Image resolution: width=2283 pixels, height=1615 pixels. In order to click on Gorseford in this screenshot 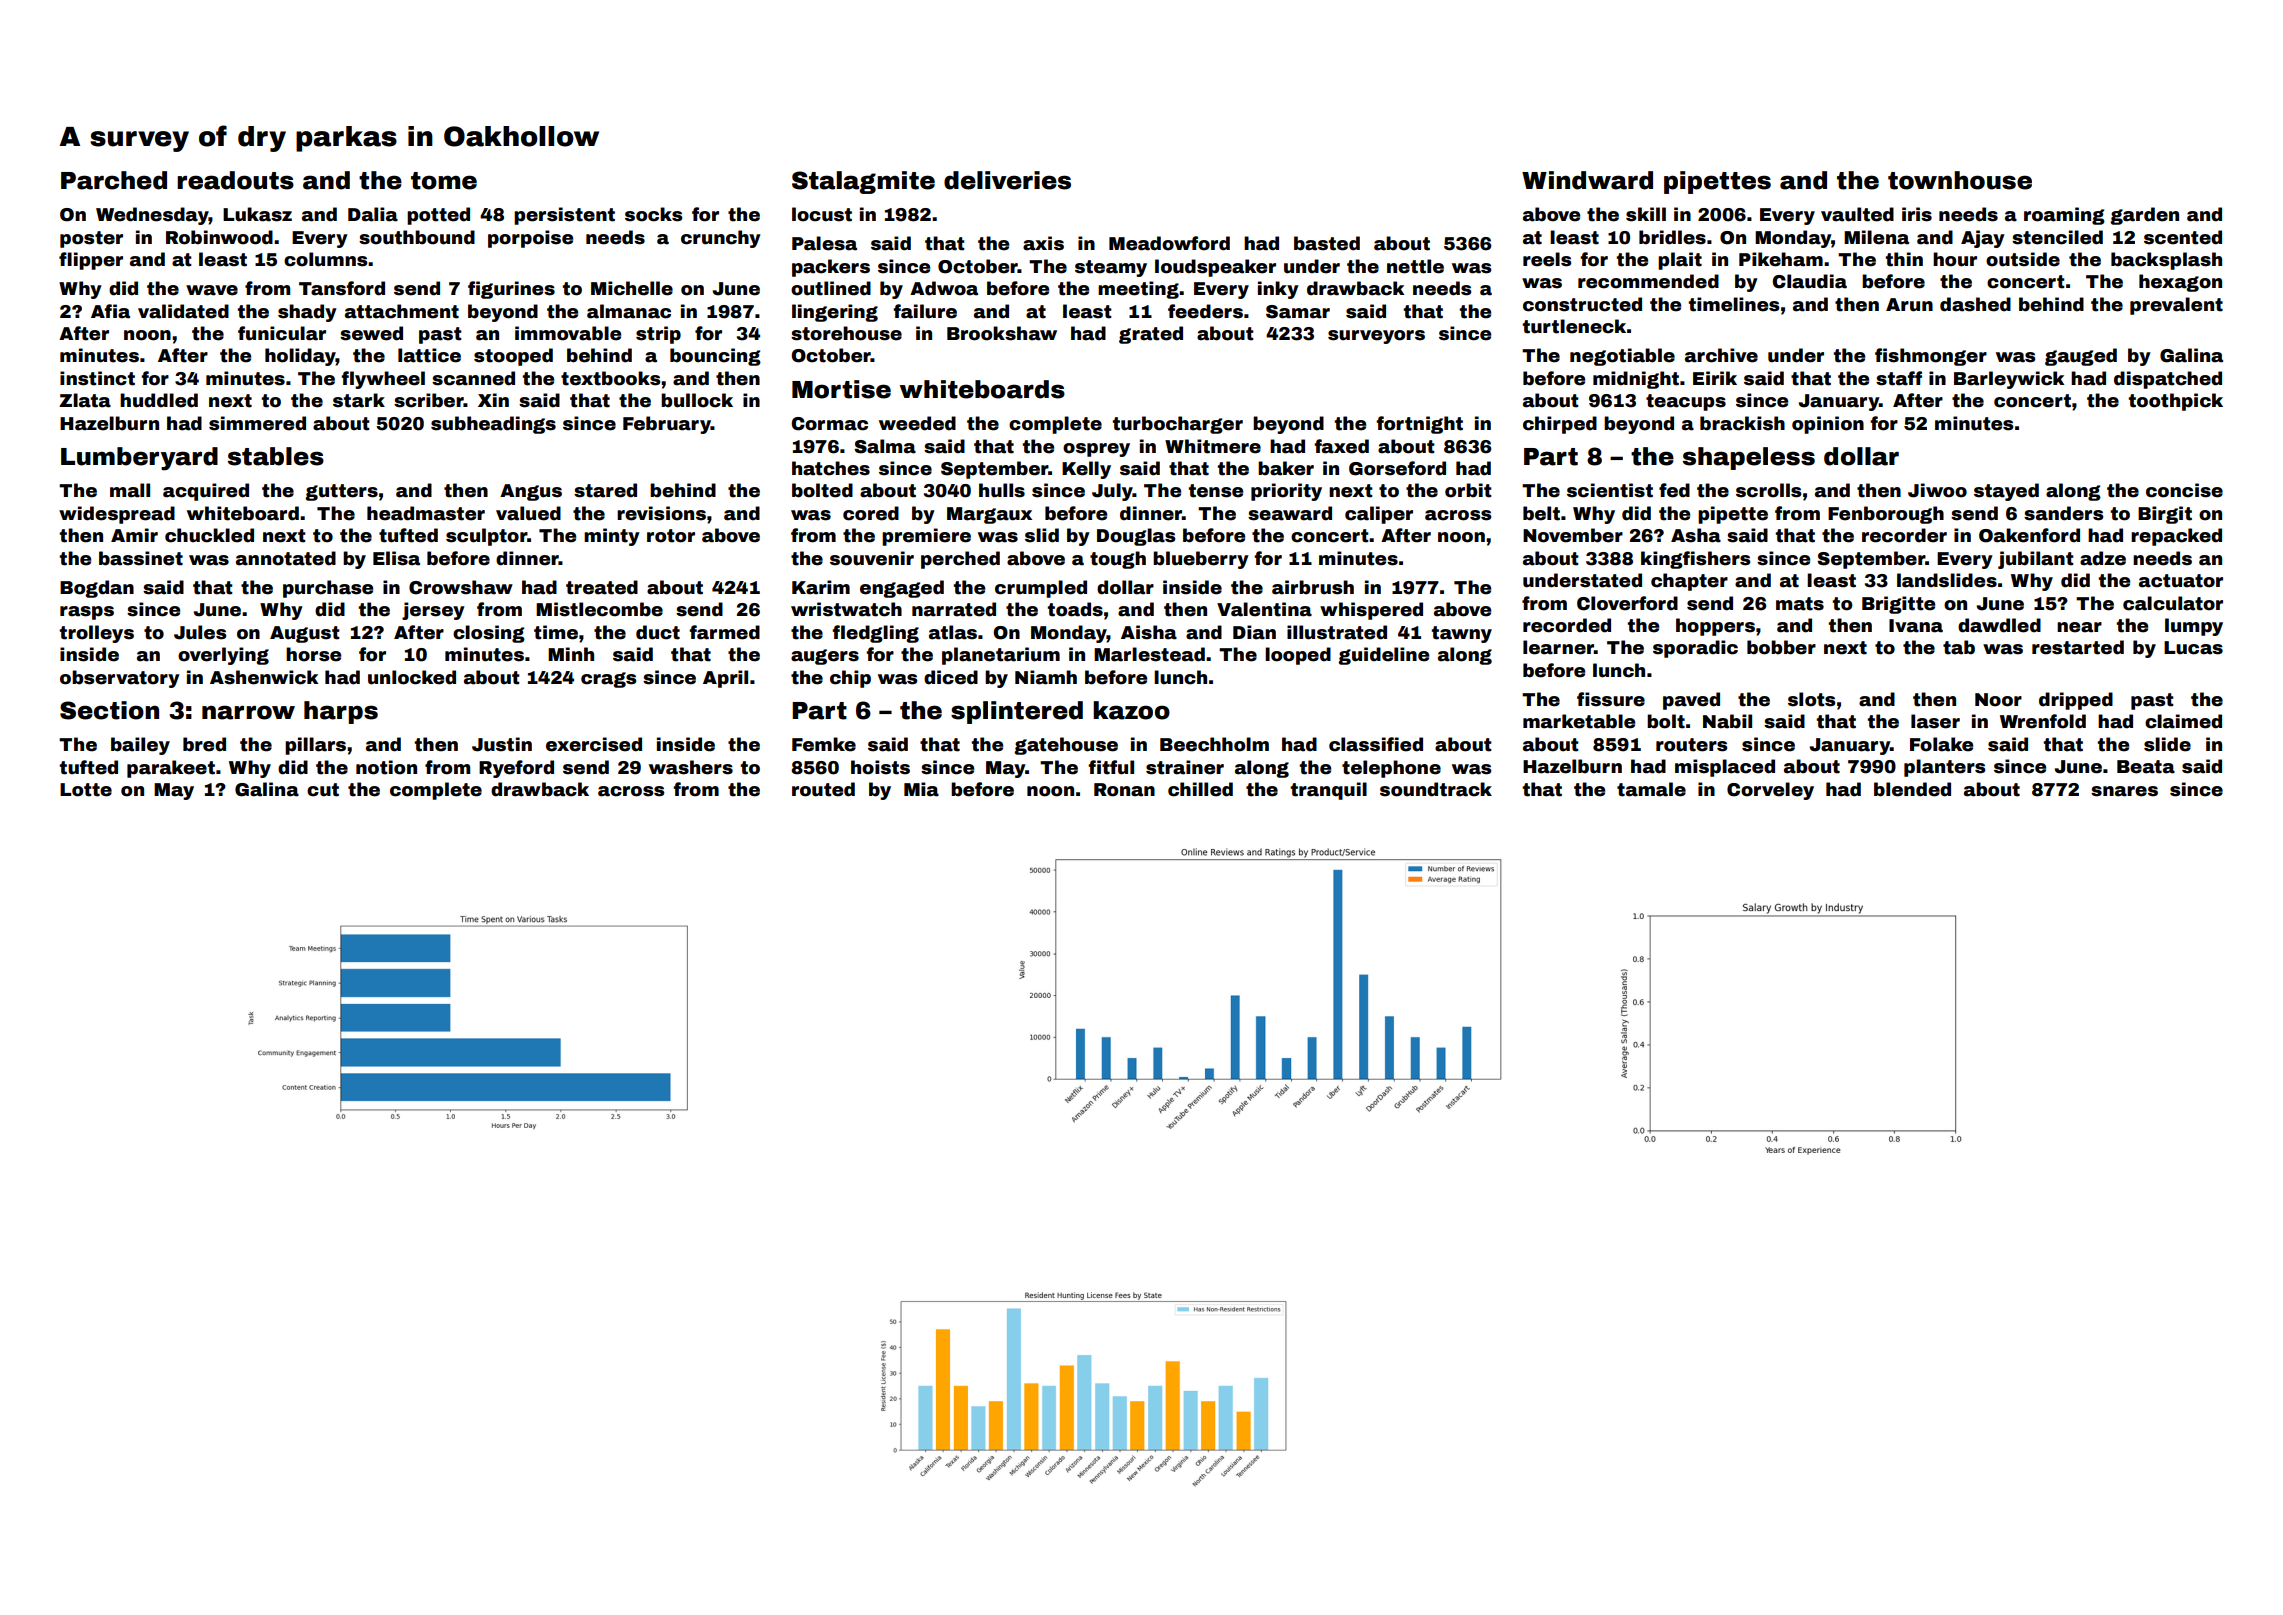, I will do `click(1397, 468)`.
